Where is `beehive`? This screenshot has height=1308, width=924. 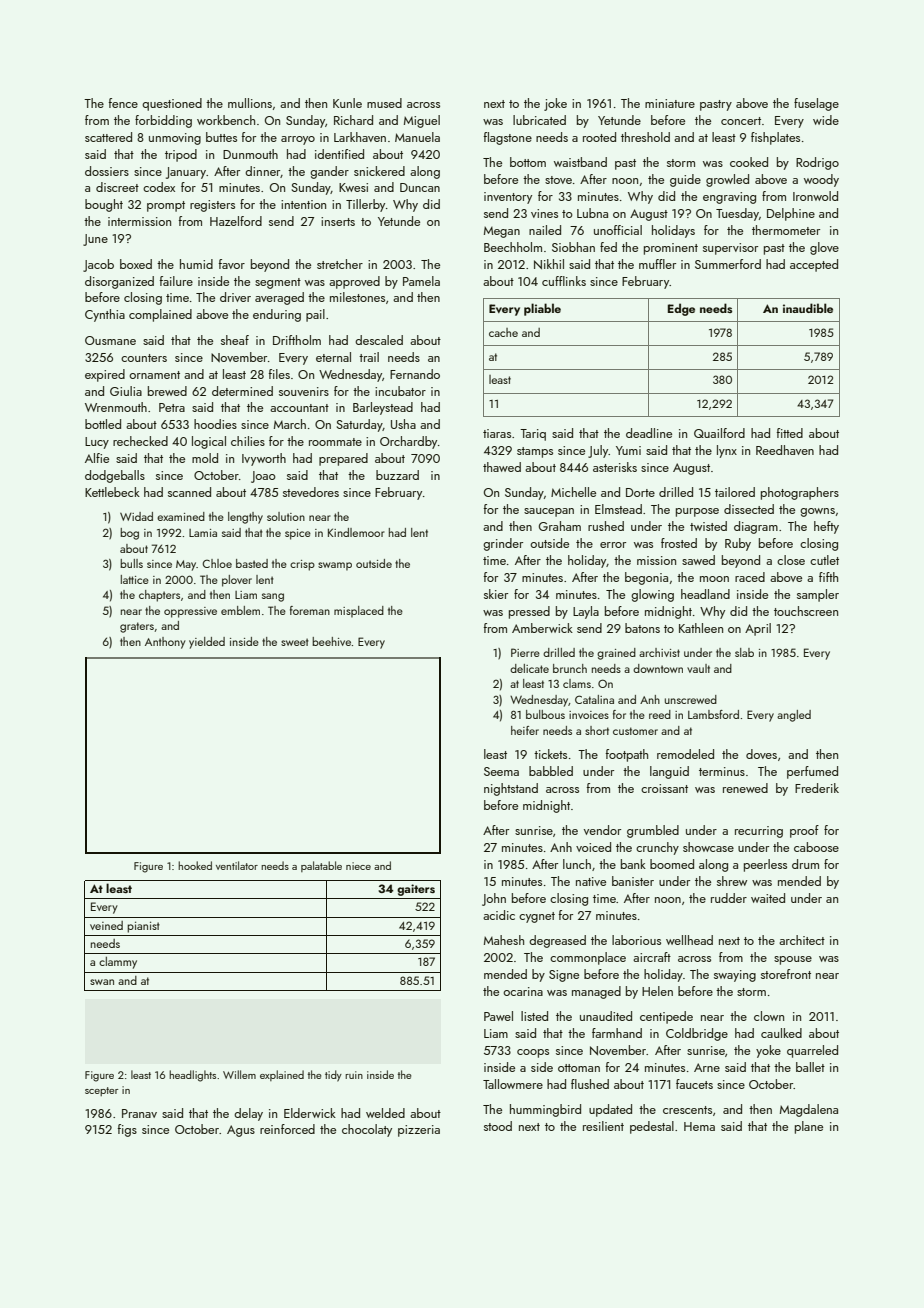
beehive is located at coordinates (331, 641).
